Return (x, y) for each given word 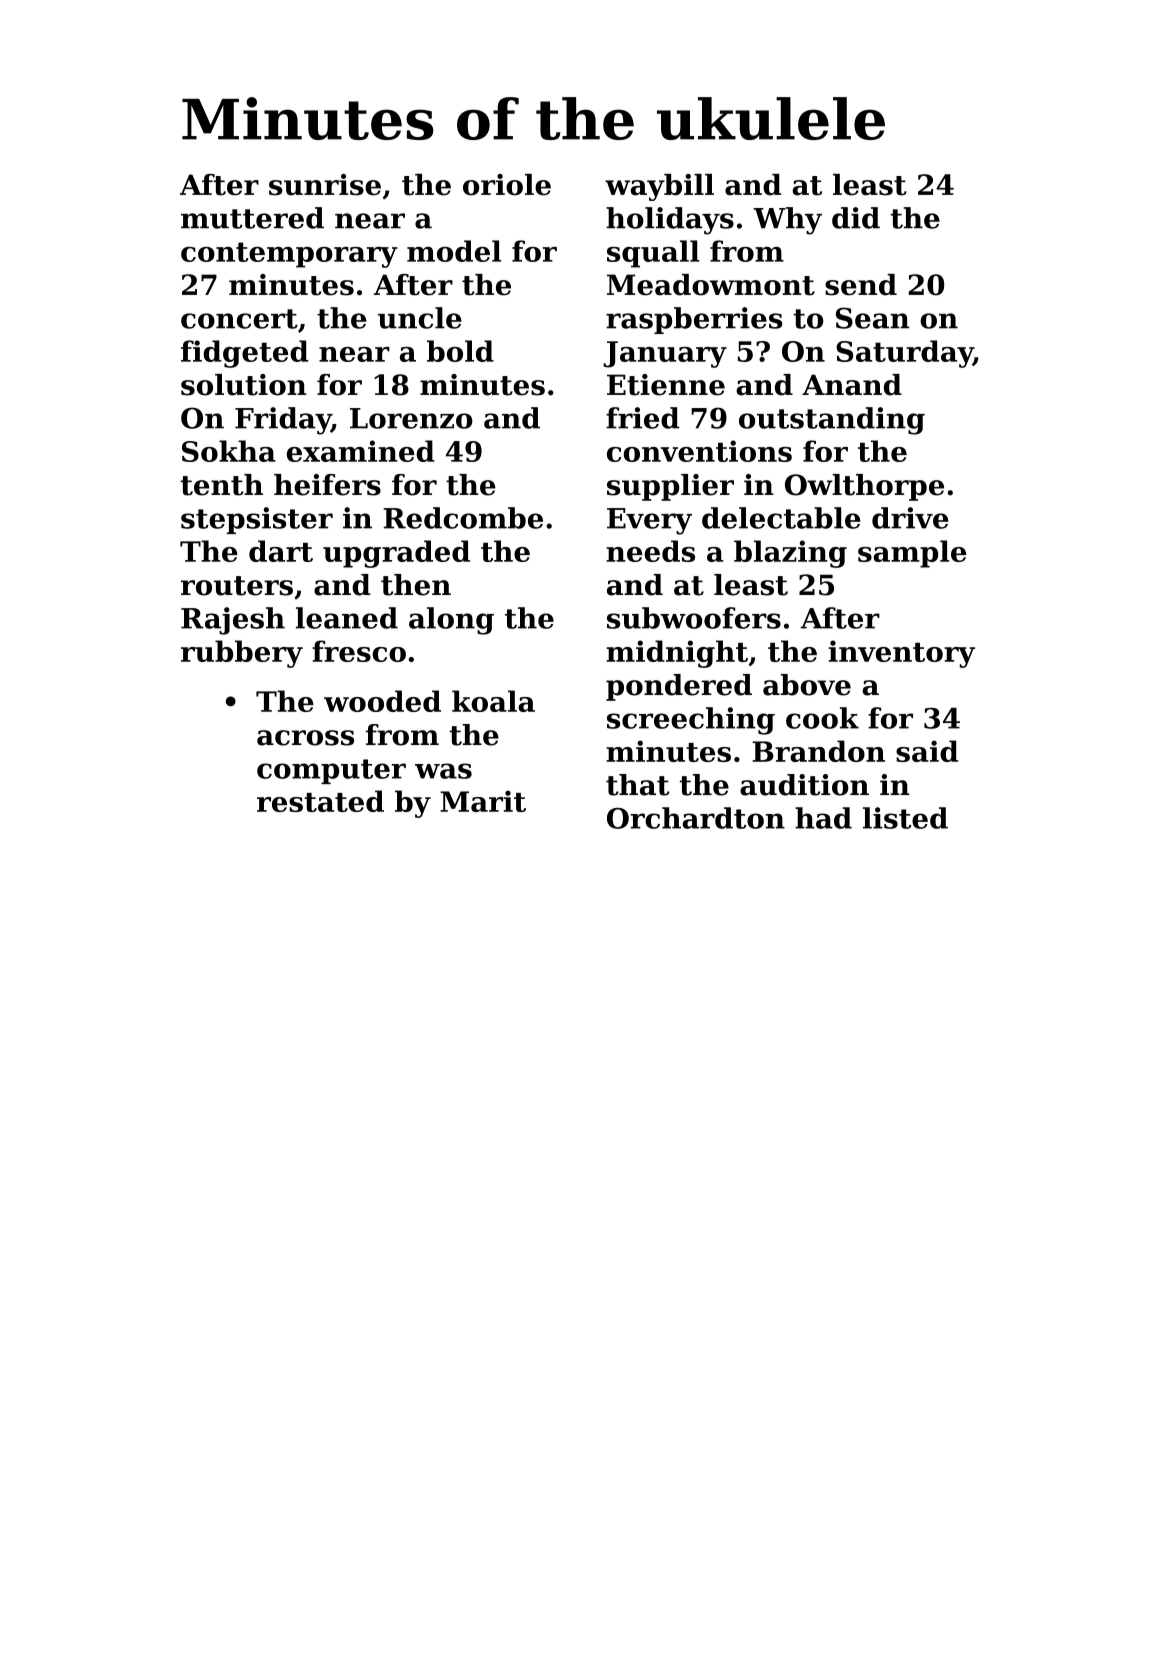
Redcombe (463, 518)
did (856, 218)
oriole (507, 185)
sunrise (325, 185)
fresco (359, 651)
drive (910, 518)
